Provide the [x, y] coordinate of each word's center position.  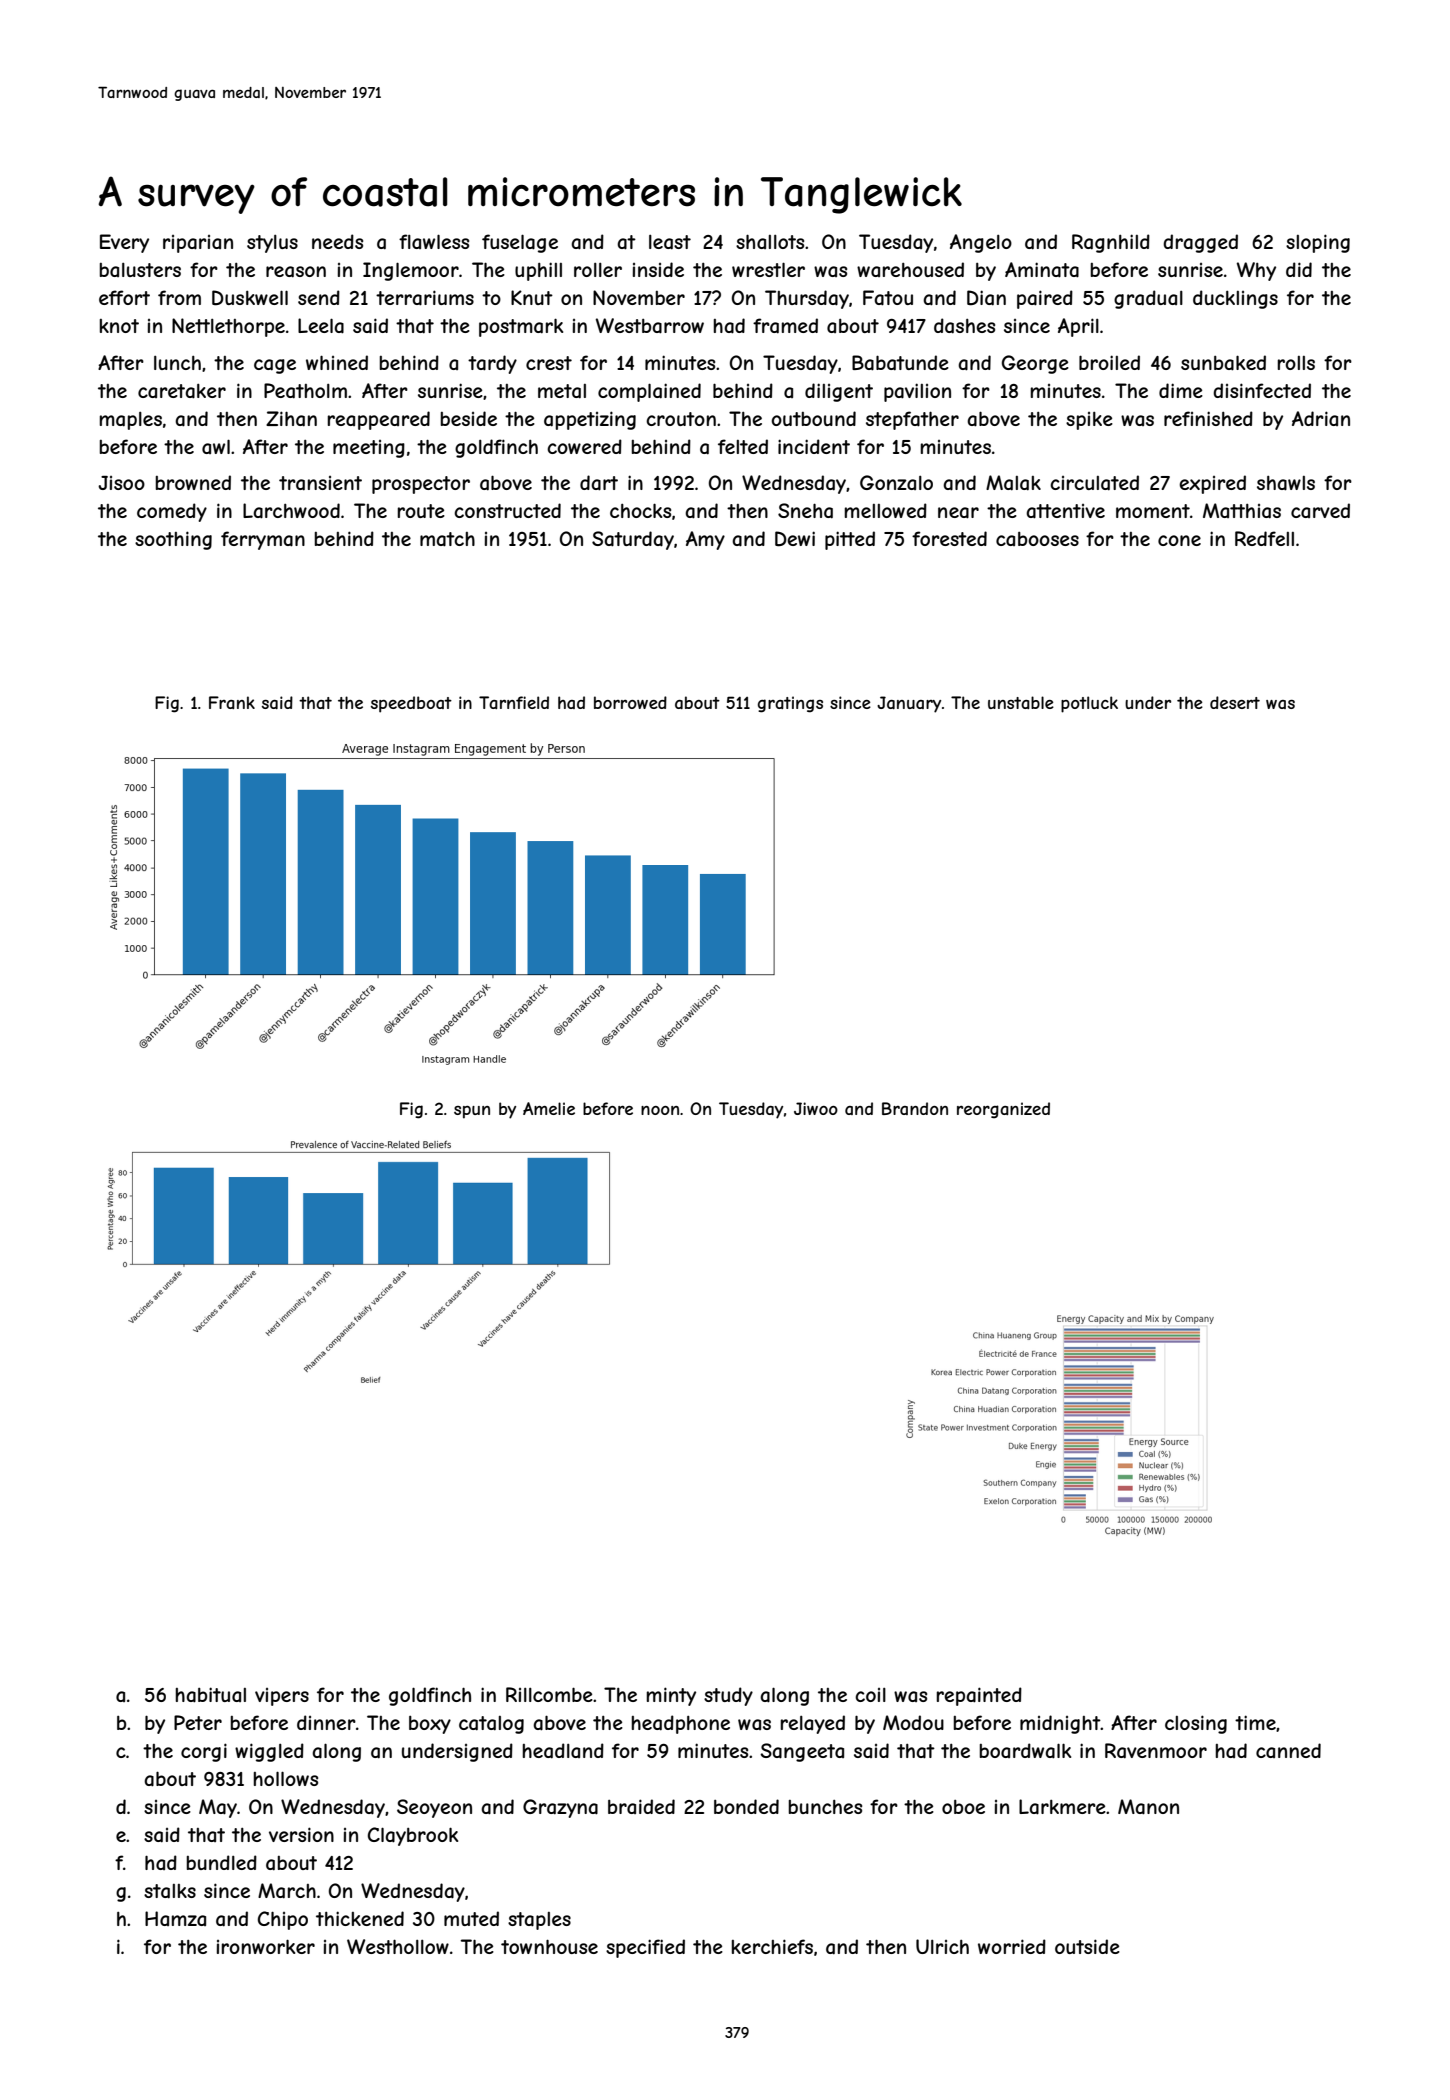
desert [1235, 702]
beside [468, 418]
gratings [790, 704]
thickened [360, 1918]
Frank [232, 702]
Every [124, 243]
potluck [1089, 704]
